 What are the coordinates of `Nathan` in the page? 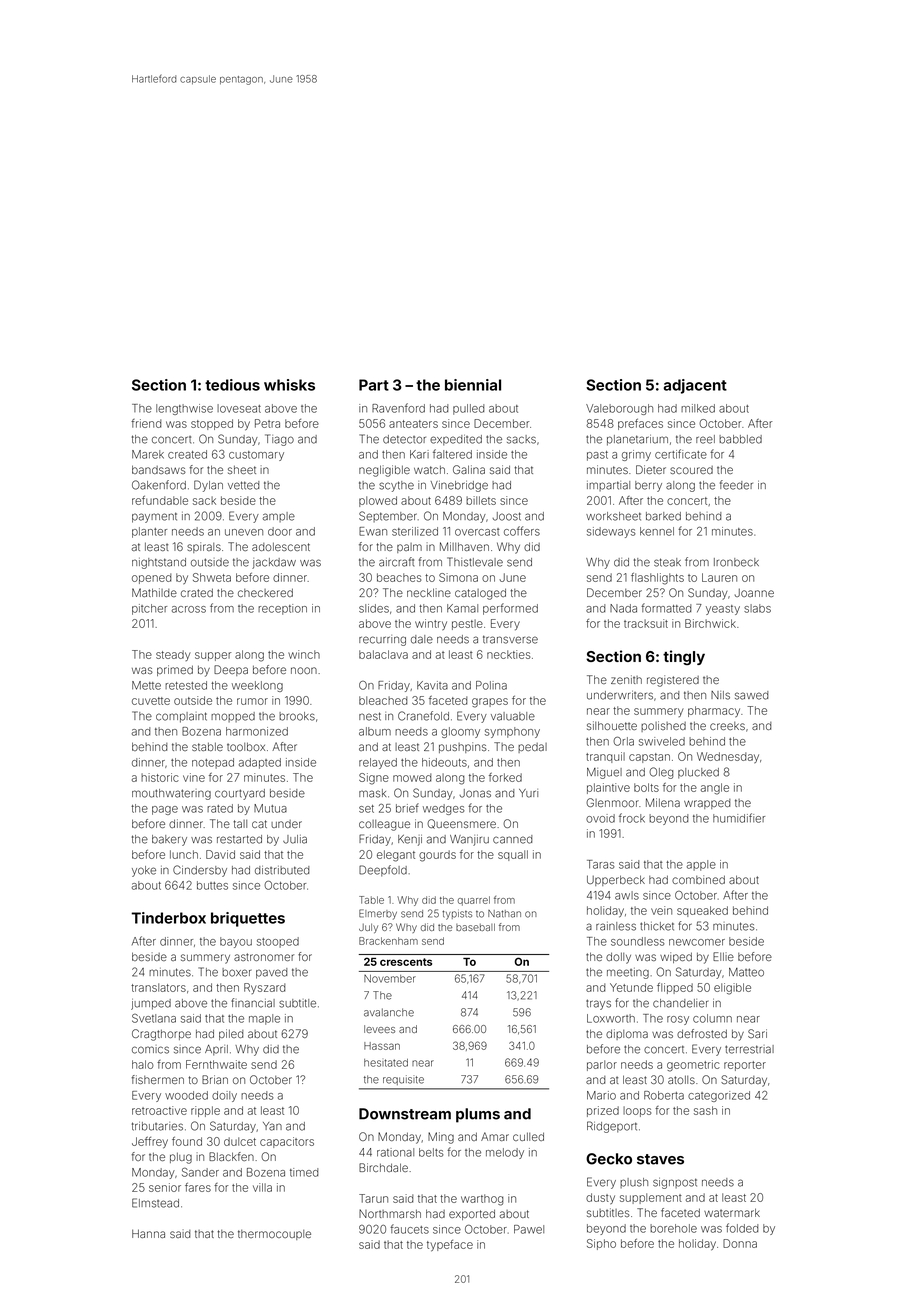 It's located at (504, 914).
